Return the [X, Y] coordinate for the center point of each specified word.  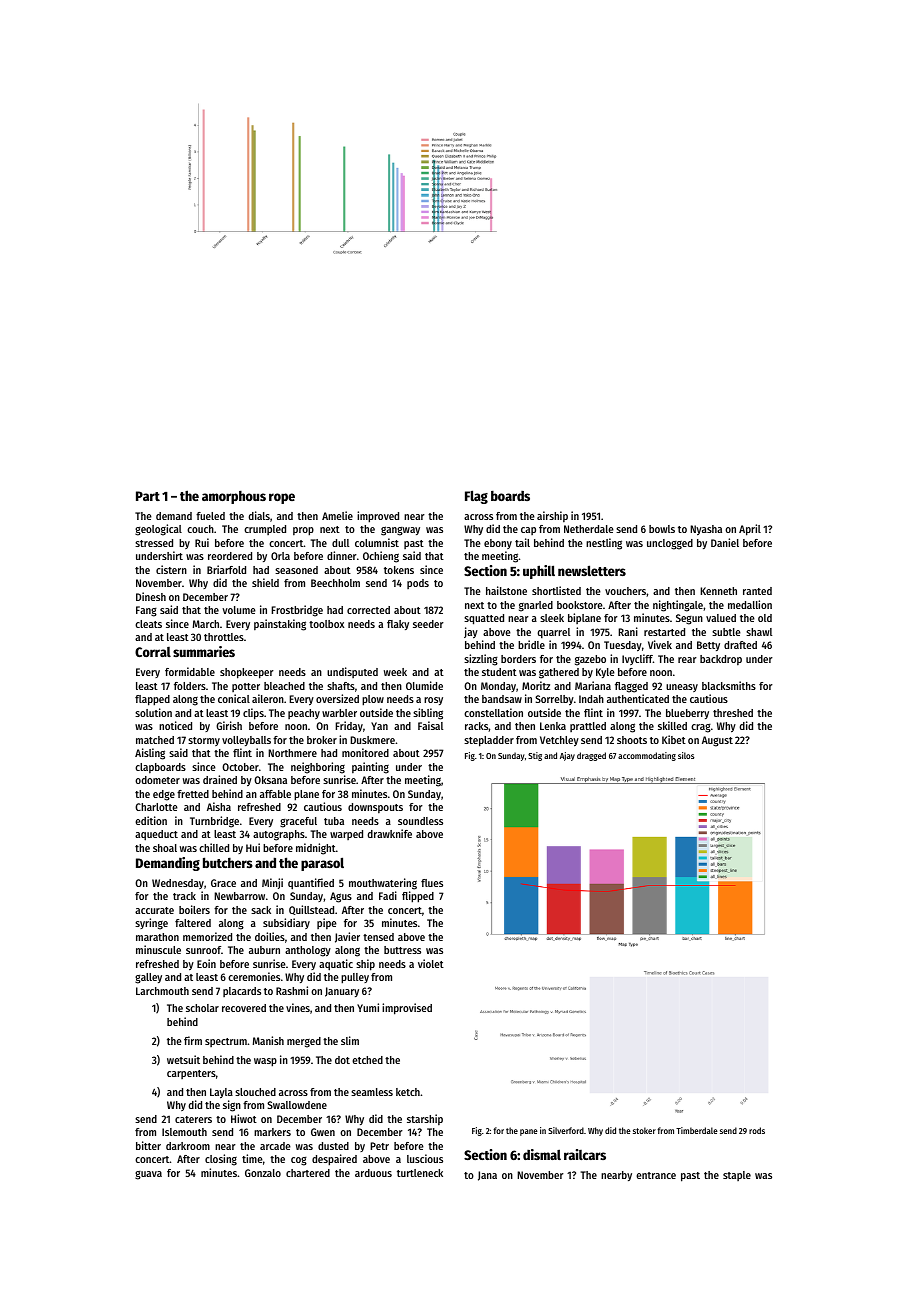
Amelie [337, 515]
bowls [662, 529]
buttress [402, 950]
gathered [559, 673]
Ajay [567, 756]
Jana [487, 1176]
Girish [229, 725]
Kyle [605, 673]
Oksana [270, 780]
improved [378, 517]
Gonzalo [263, 1173]
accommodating [647, 756]
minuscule [158, 949]
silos [686, 755]
